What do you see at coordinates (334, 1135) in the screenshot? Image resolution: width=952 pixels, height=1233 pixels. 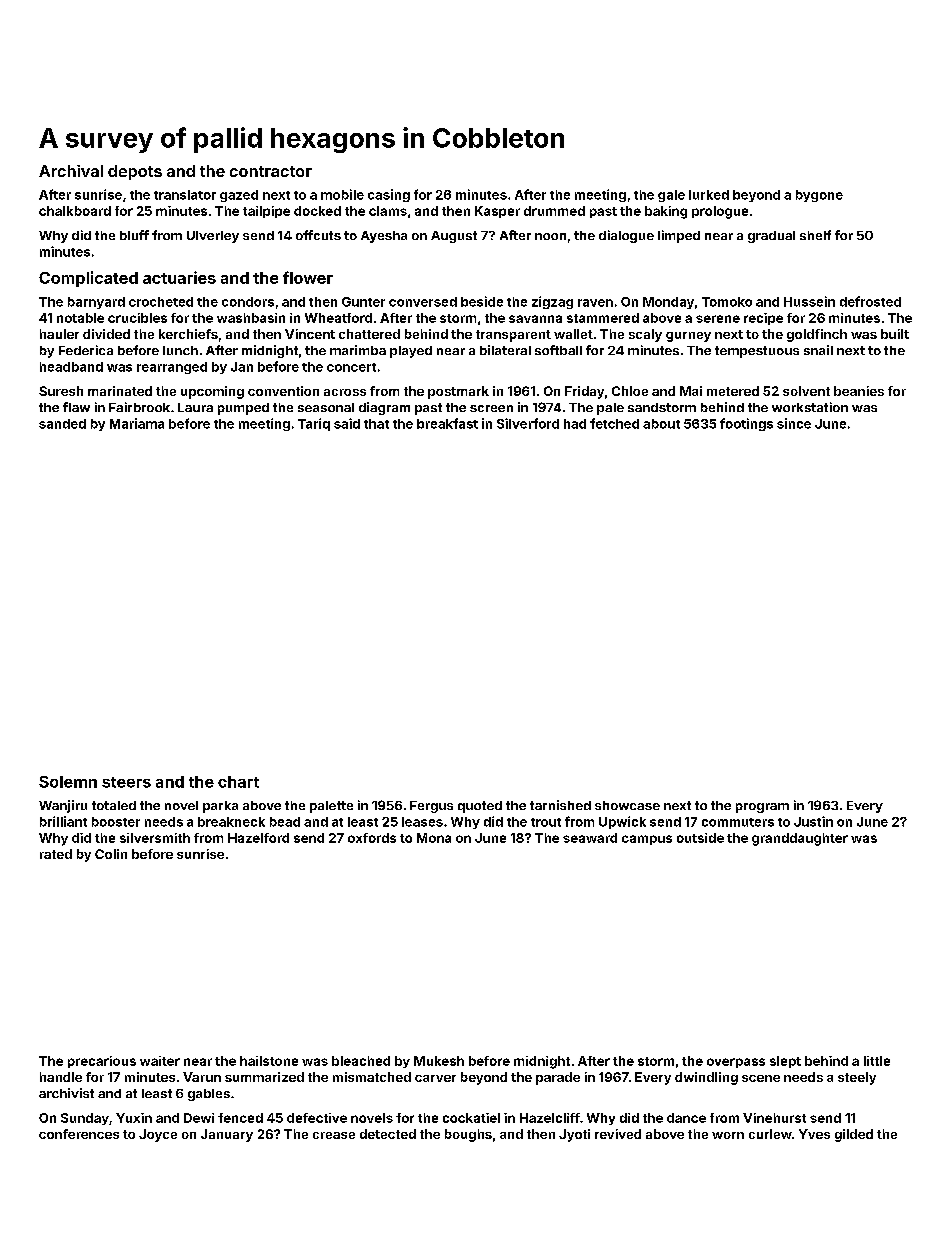 I see `crease` at bounding box center [334, 1135].
